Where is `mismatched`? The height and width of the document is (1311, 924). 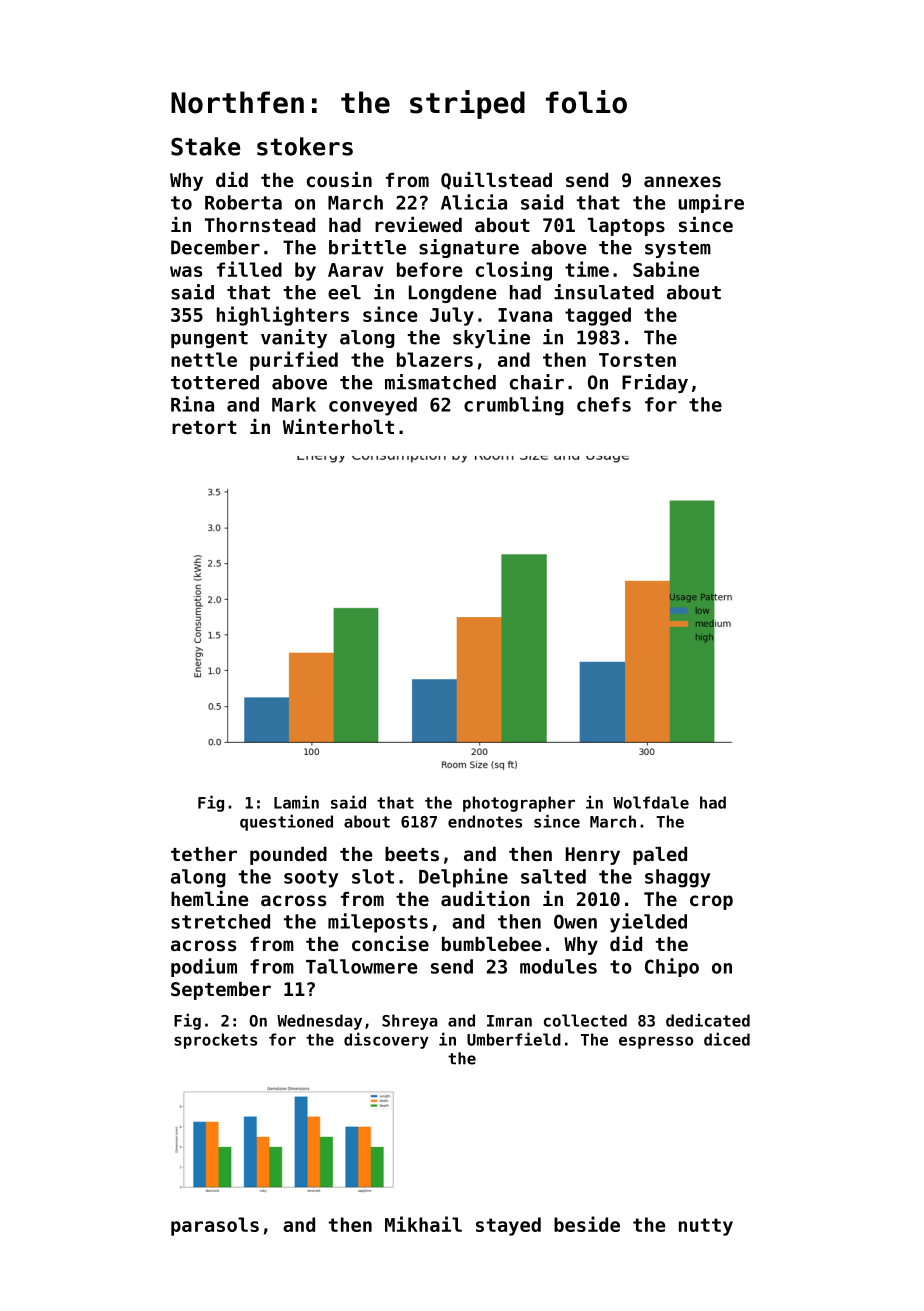
mismatched is located at coordinates (440, 382).
